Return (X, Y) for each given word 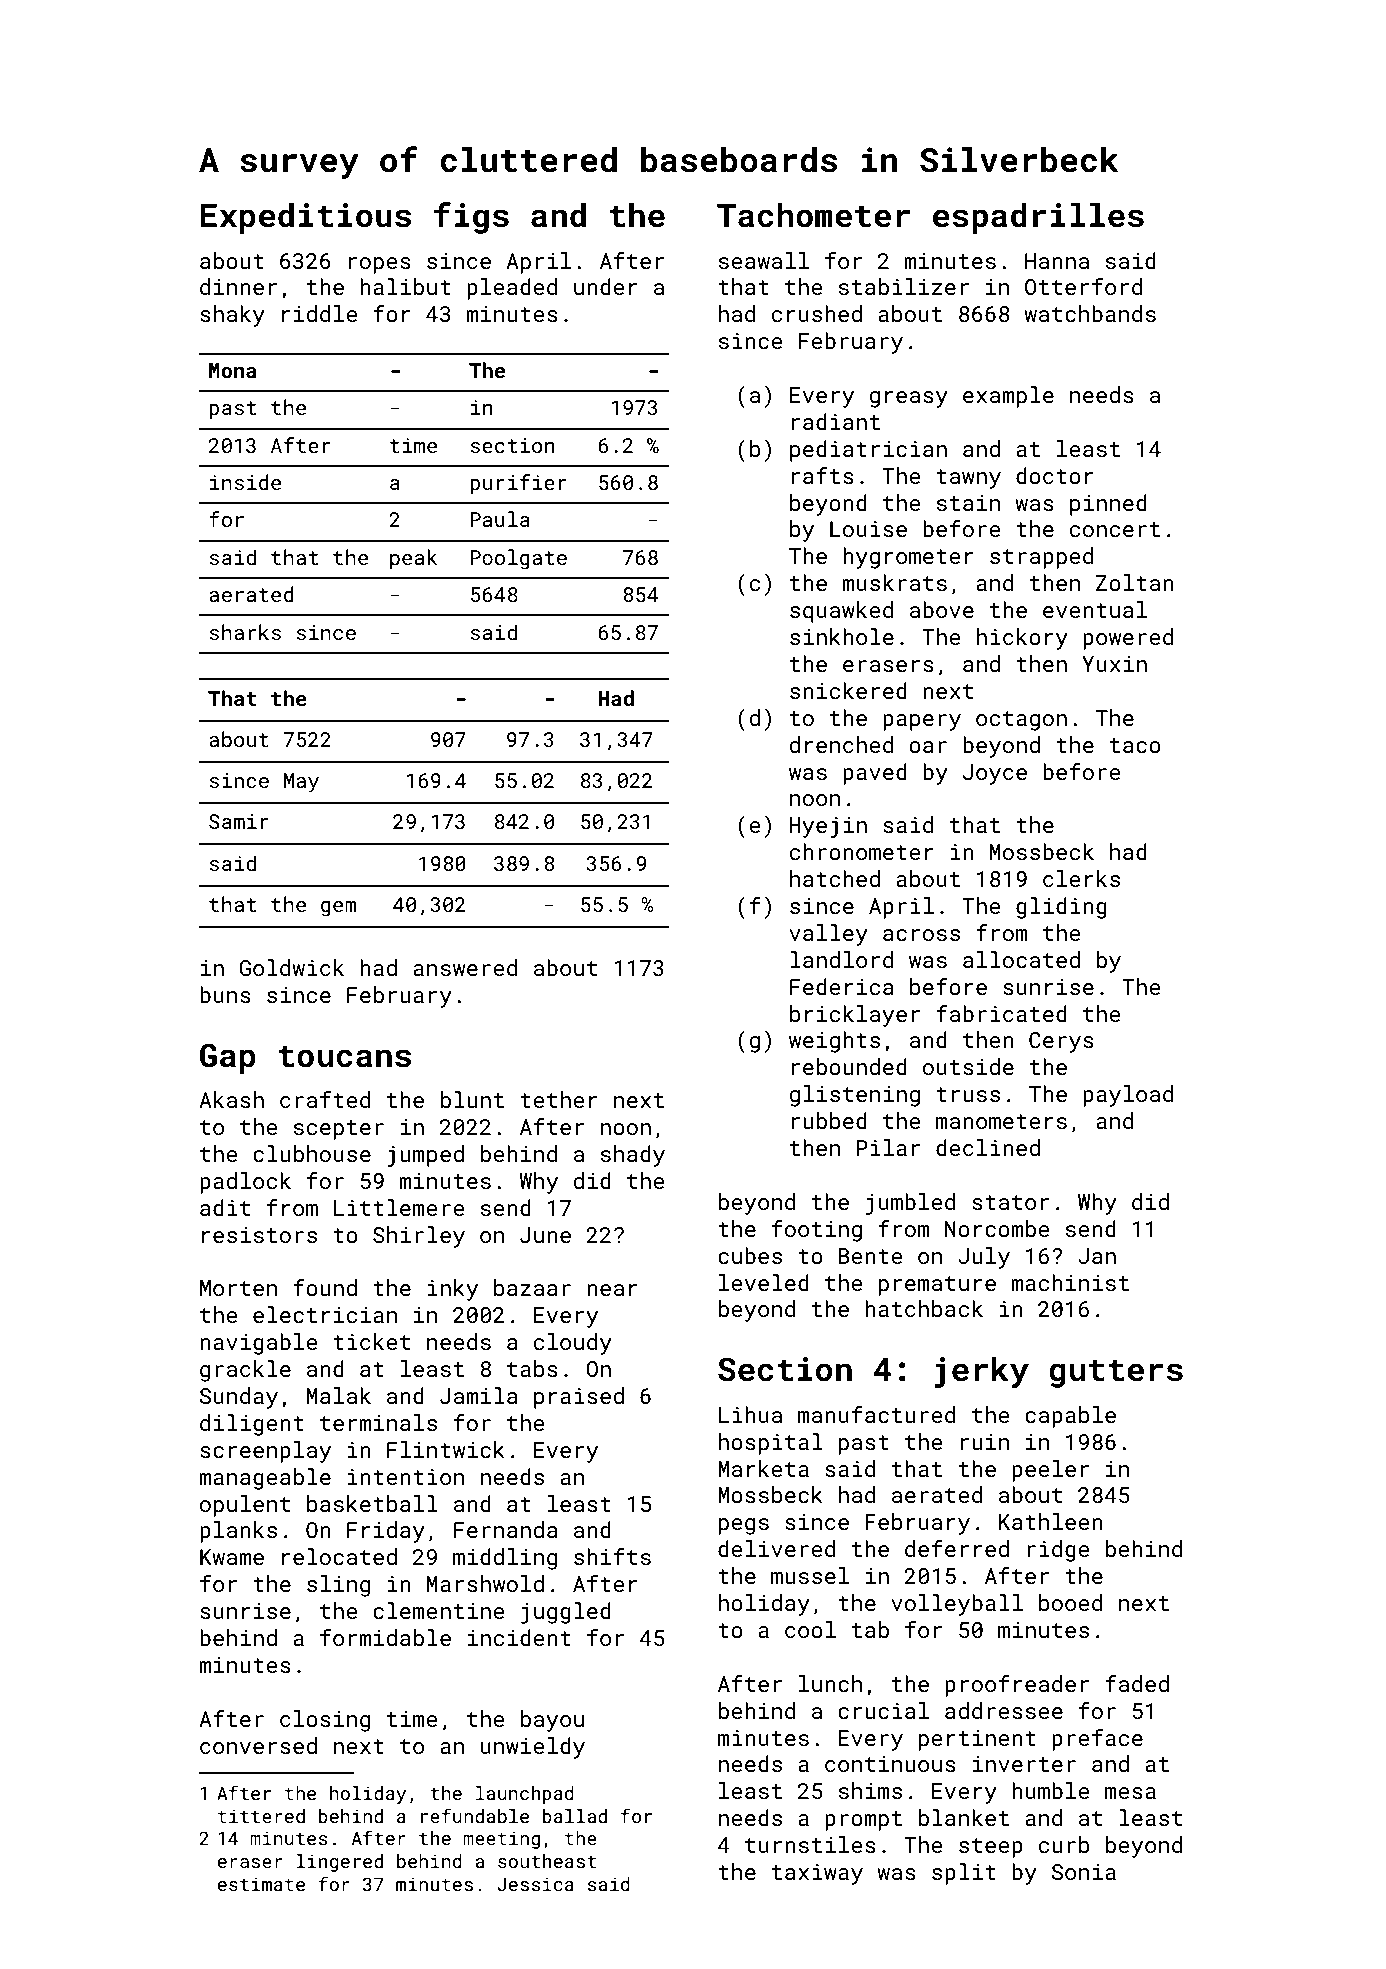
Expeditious (306, 218)
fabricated (1001, 1013)
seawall (764, 260)
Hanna (1057, 261)
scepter (339, 1130)
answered (465, 967)
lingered (339, 1863)
